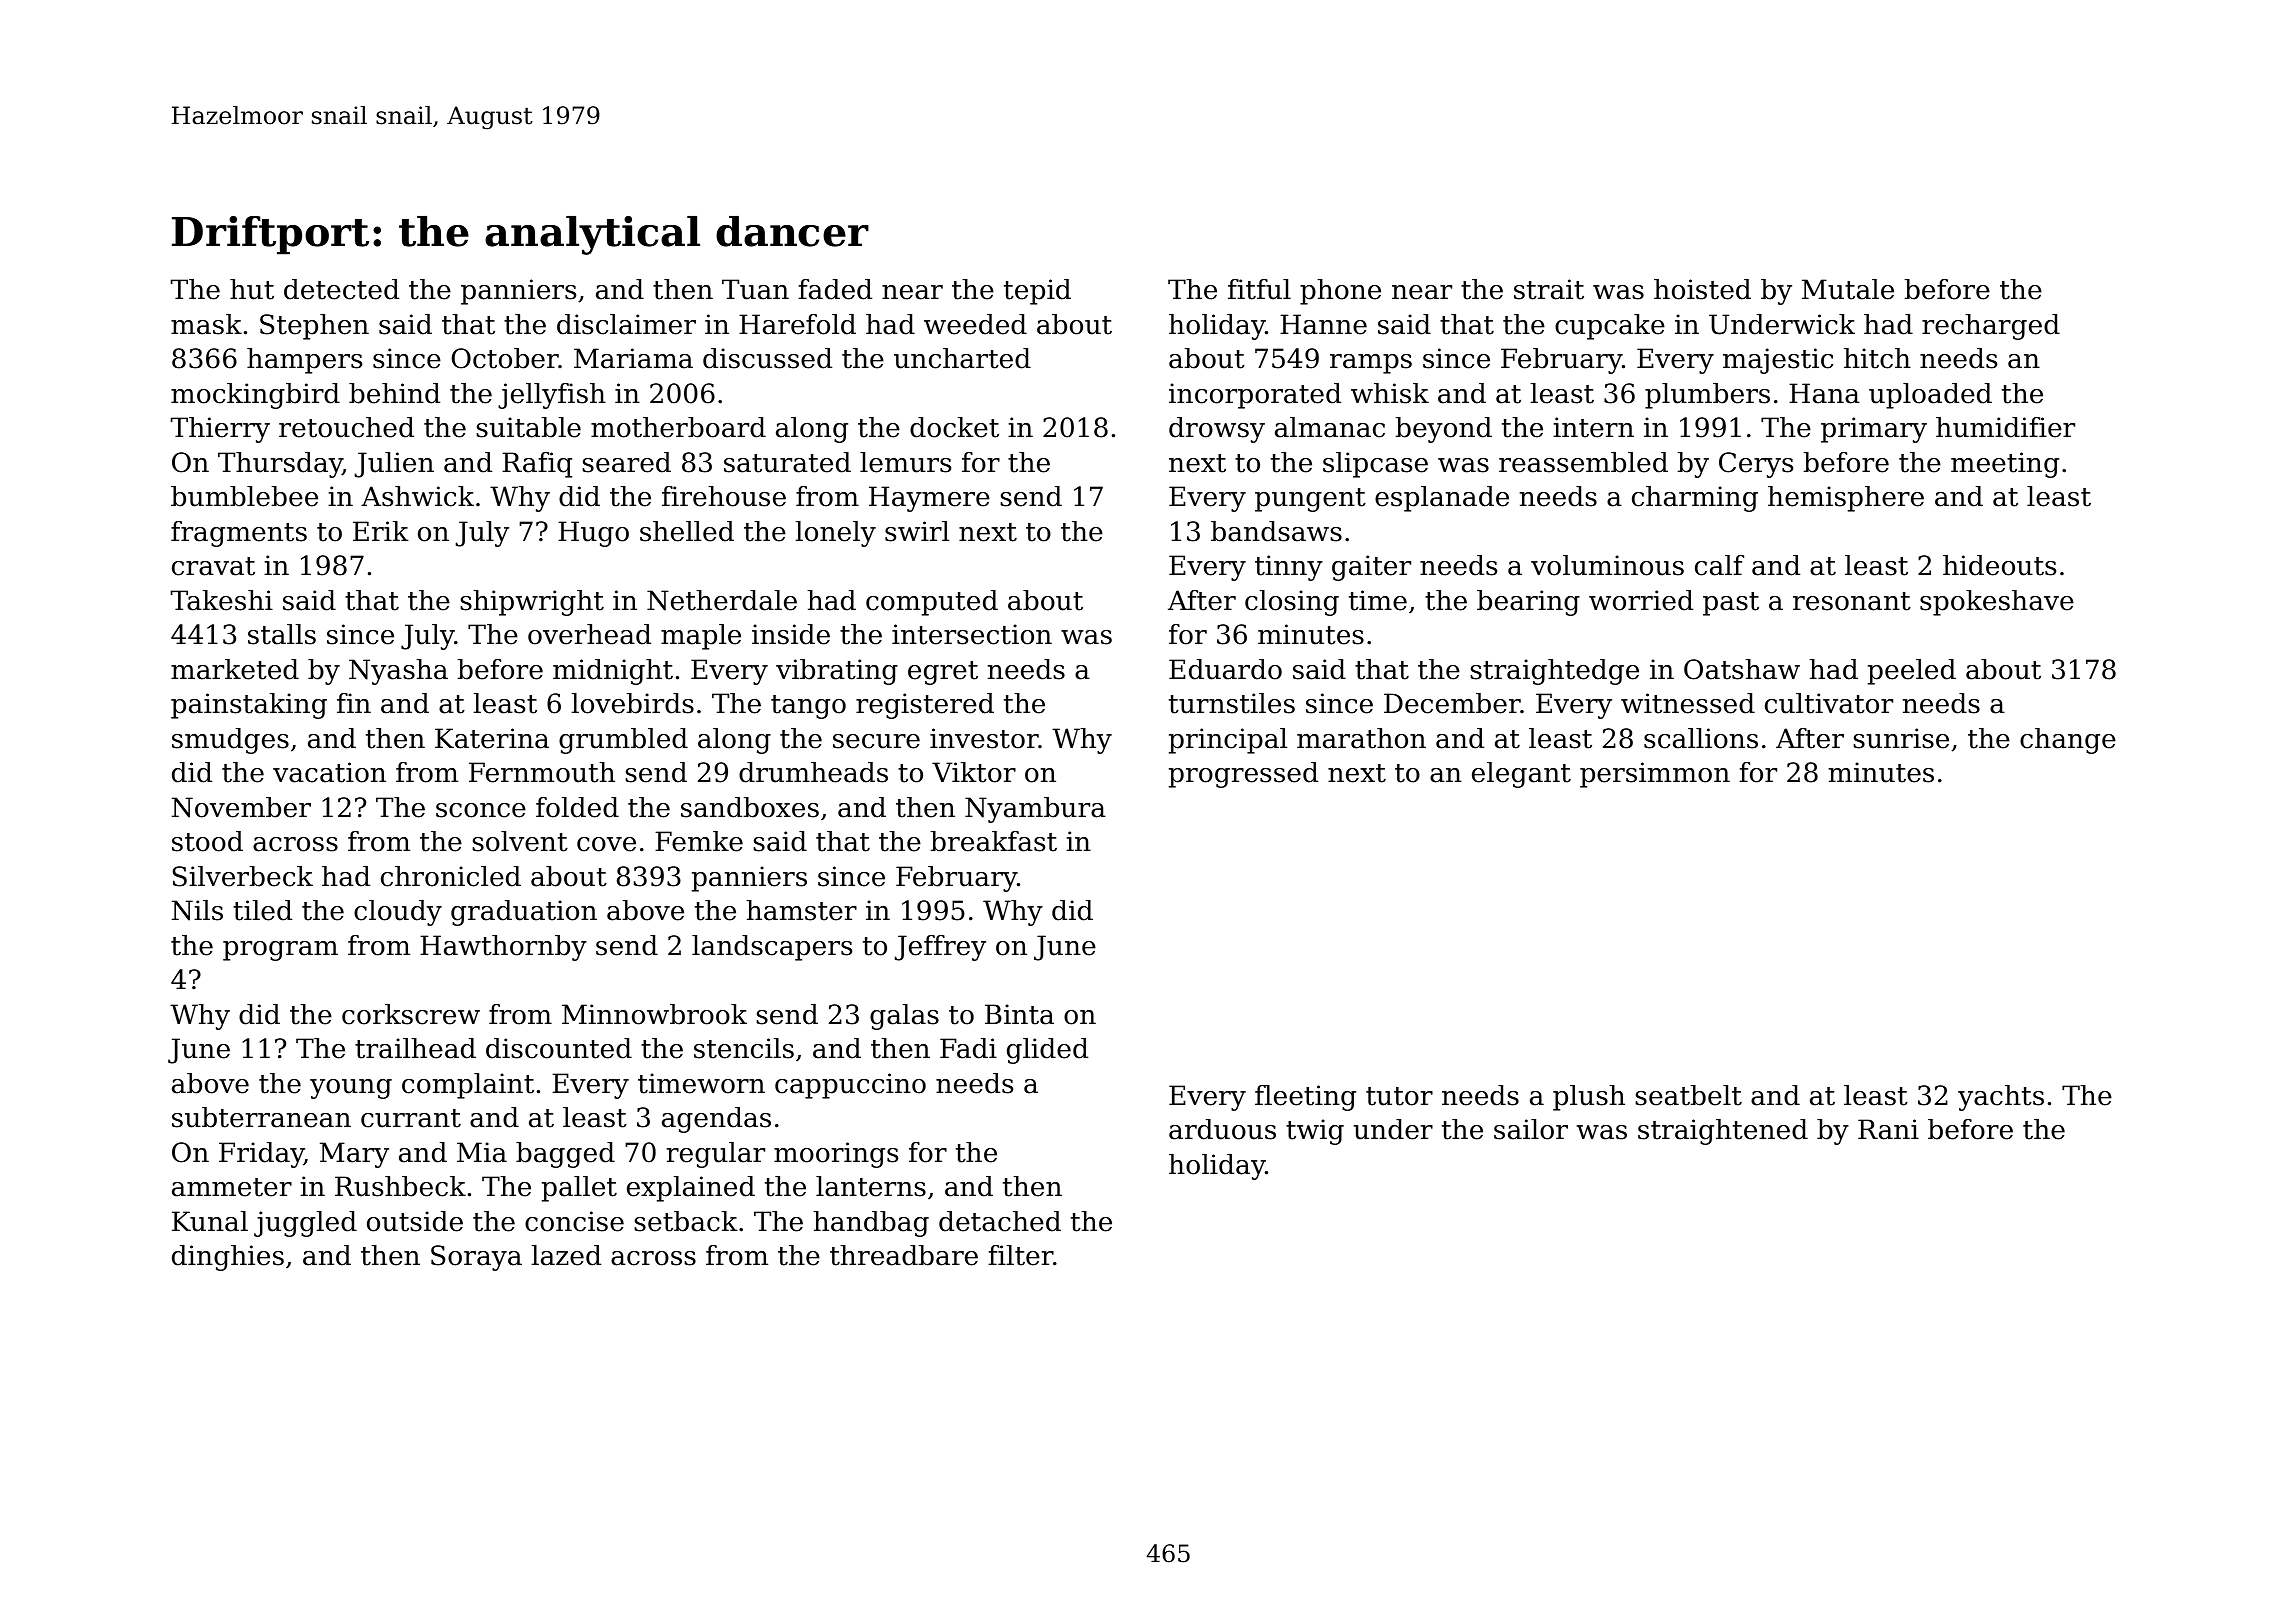 Image resolution: width=2292 pixels, height=1620 pixels. Describe the element at coordinates (755, 289) in the screenshot. I see `Tuan` at that location.
